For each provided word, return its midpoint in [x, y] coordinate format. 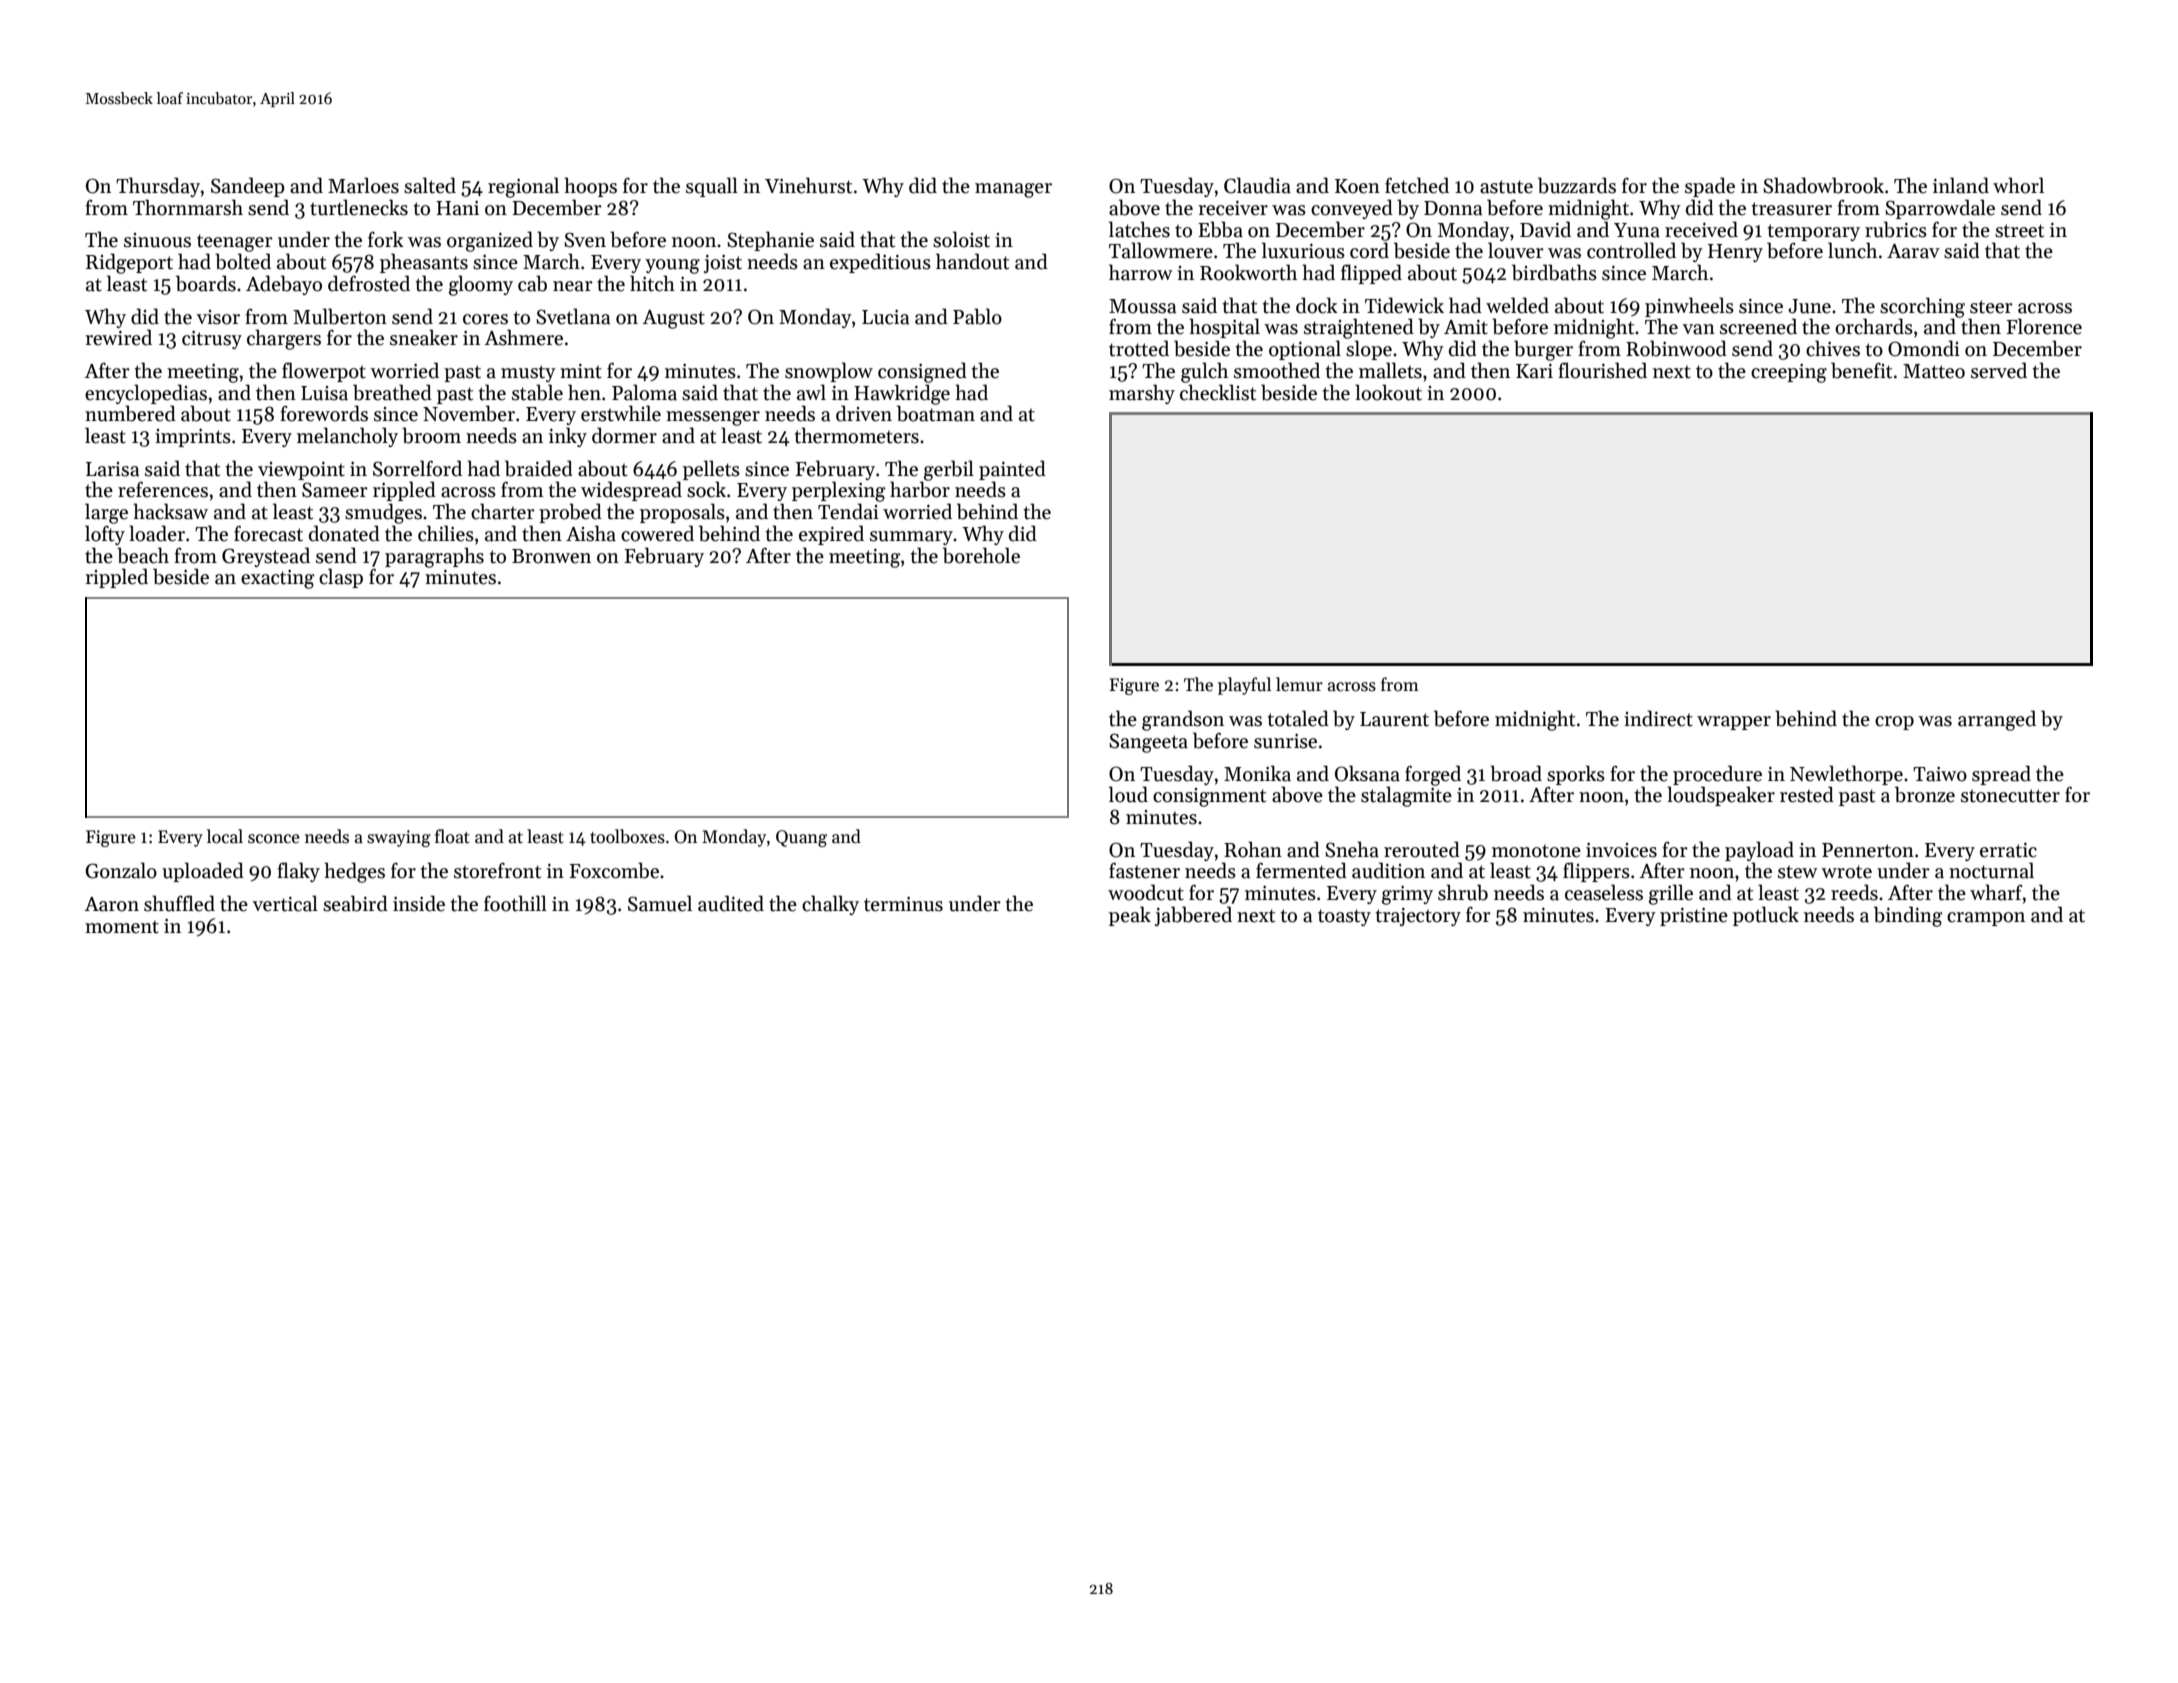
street [2019, 231]
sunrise [1285, 741]
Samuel [660, 903]
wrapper [1734, 723]
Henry [1735, 253]
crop [1894, 723]
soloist [961, 239]
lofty [105, 535]
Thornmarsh [188, 207]
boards [206, 283]
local [225, 836]
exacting [278, 579]
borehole [981, 555]
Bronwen [551, 556]
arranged [1997, 720]
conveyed [1352, 209]
